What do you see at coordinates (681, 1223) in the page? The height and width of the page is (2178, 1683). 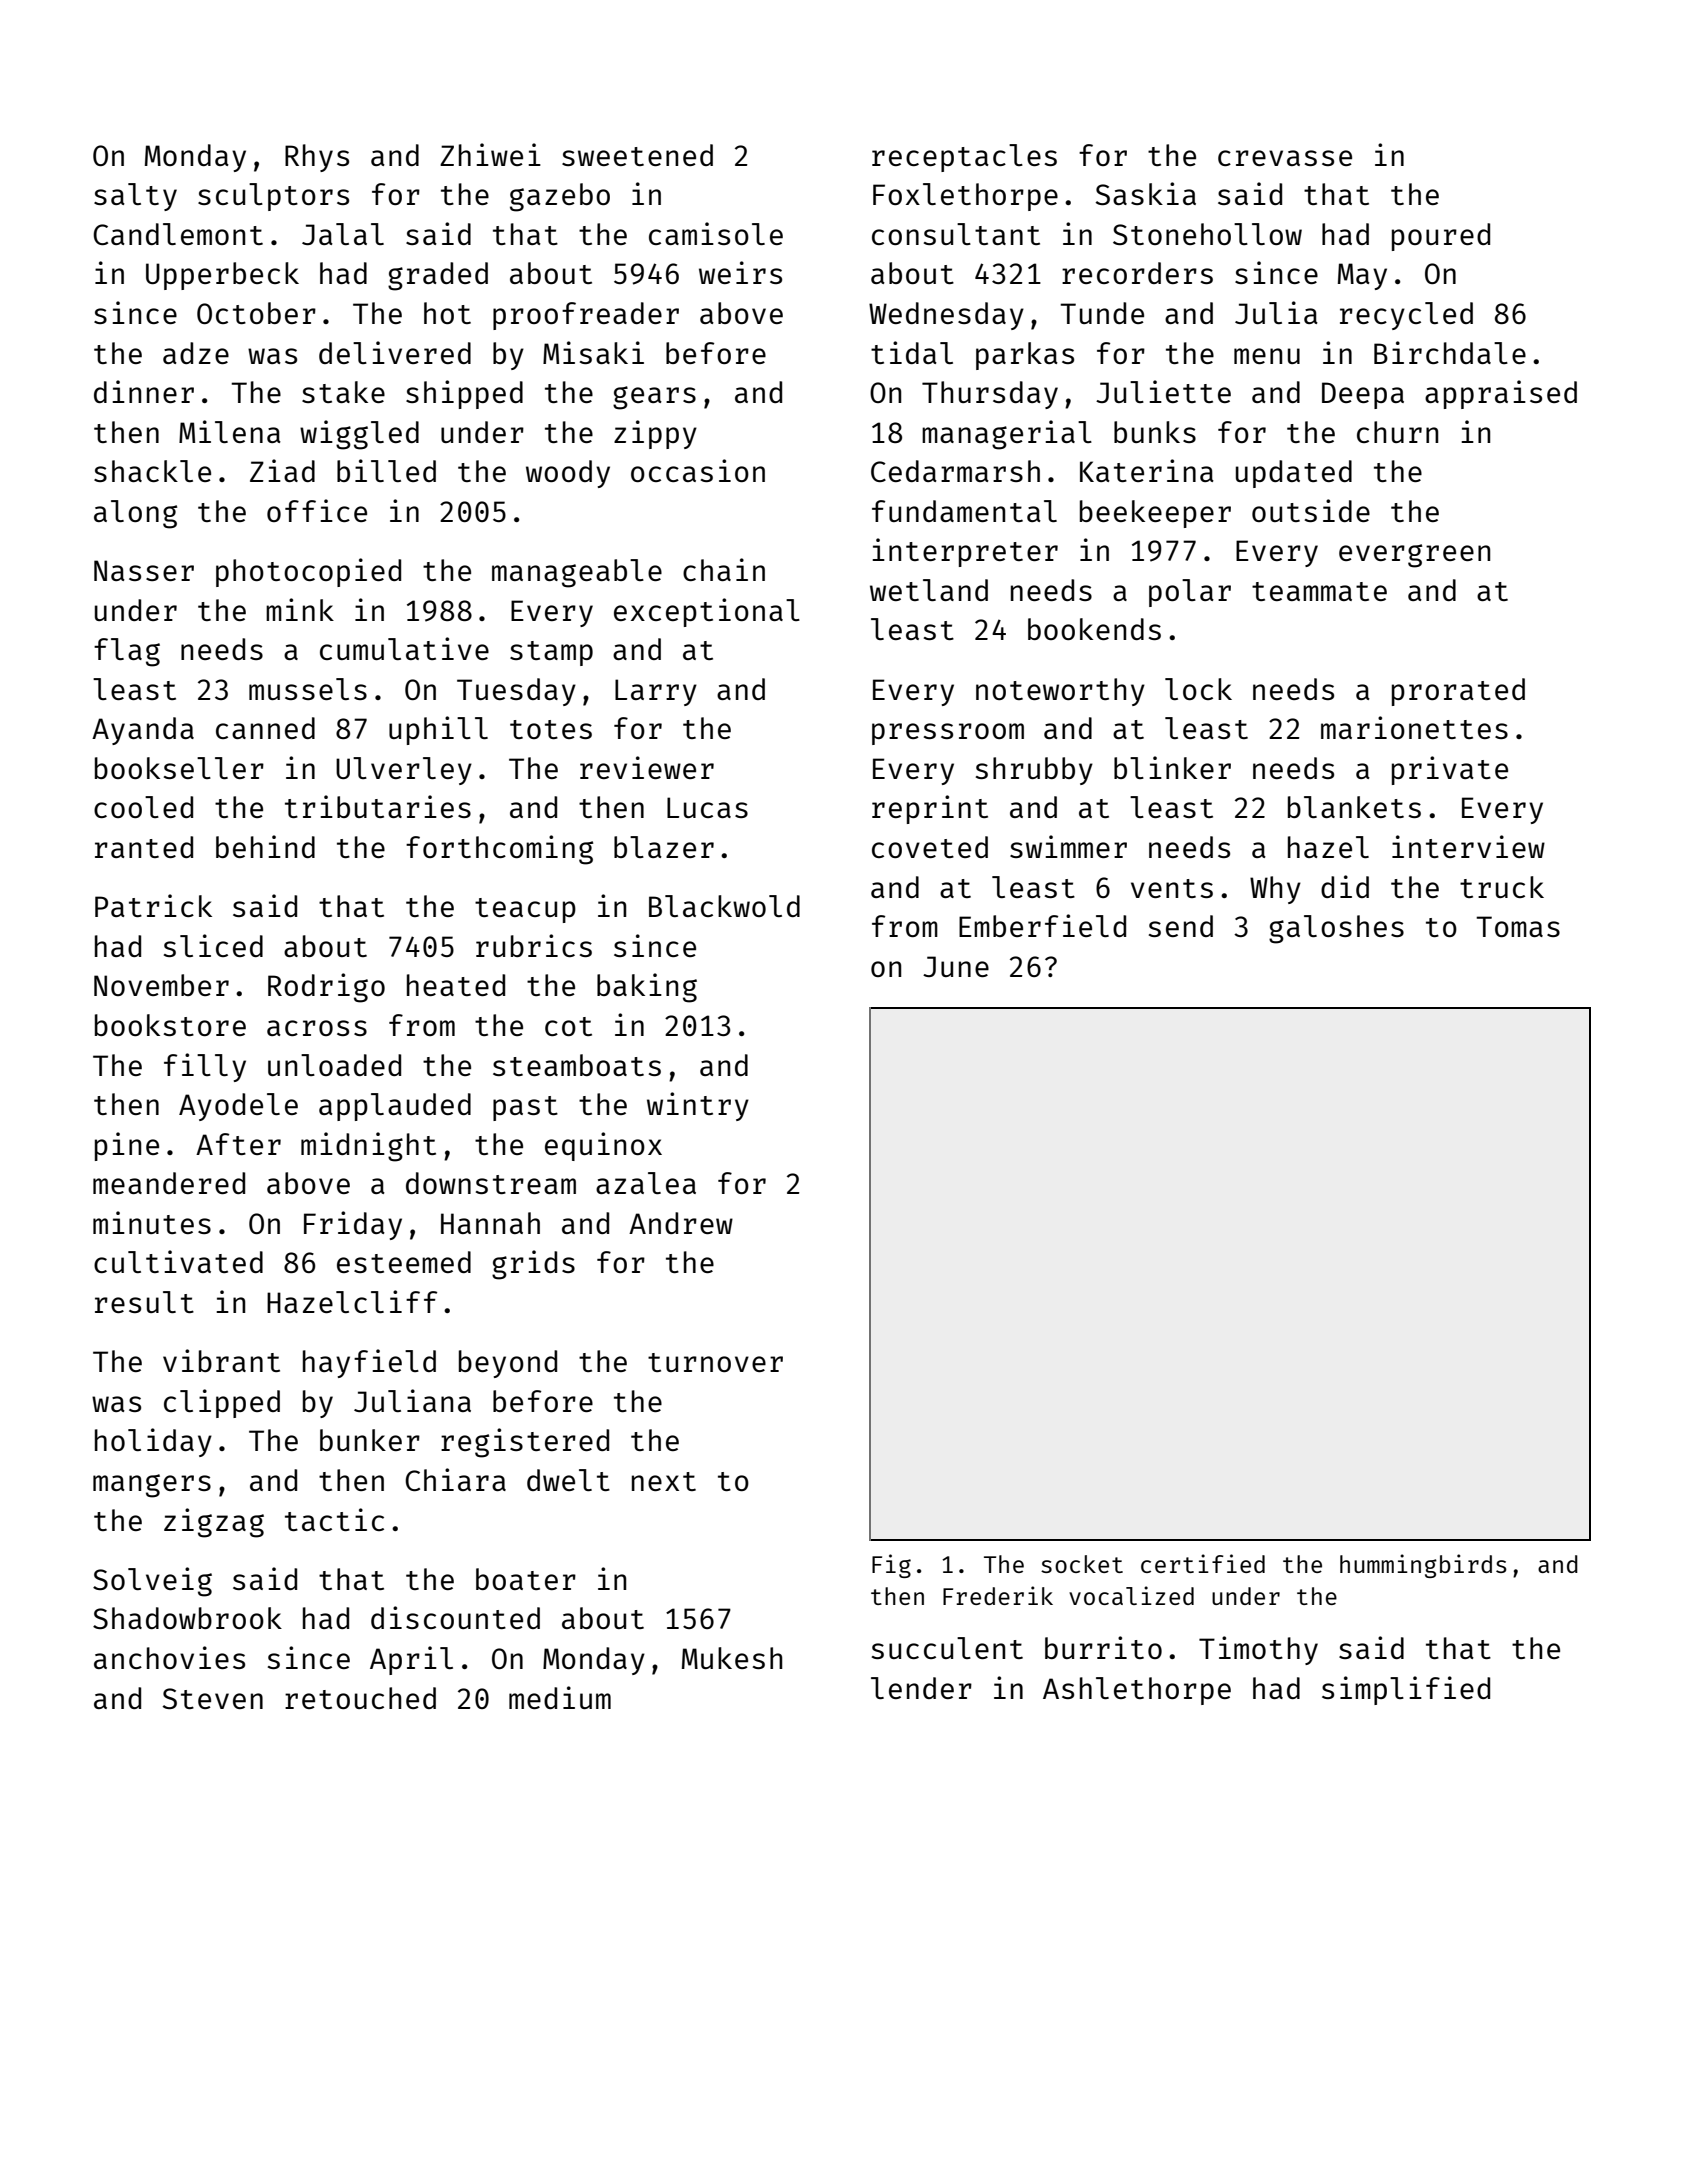 I see `Andrew` at bounding box center [681, 1223].
